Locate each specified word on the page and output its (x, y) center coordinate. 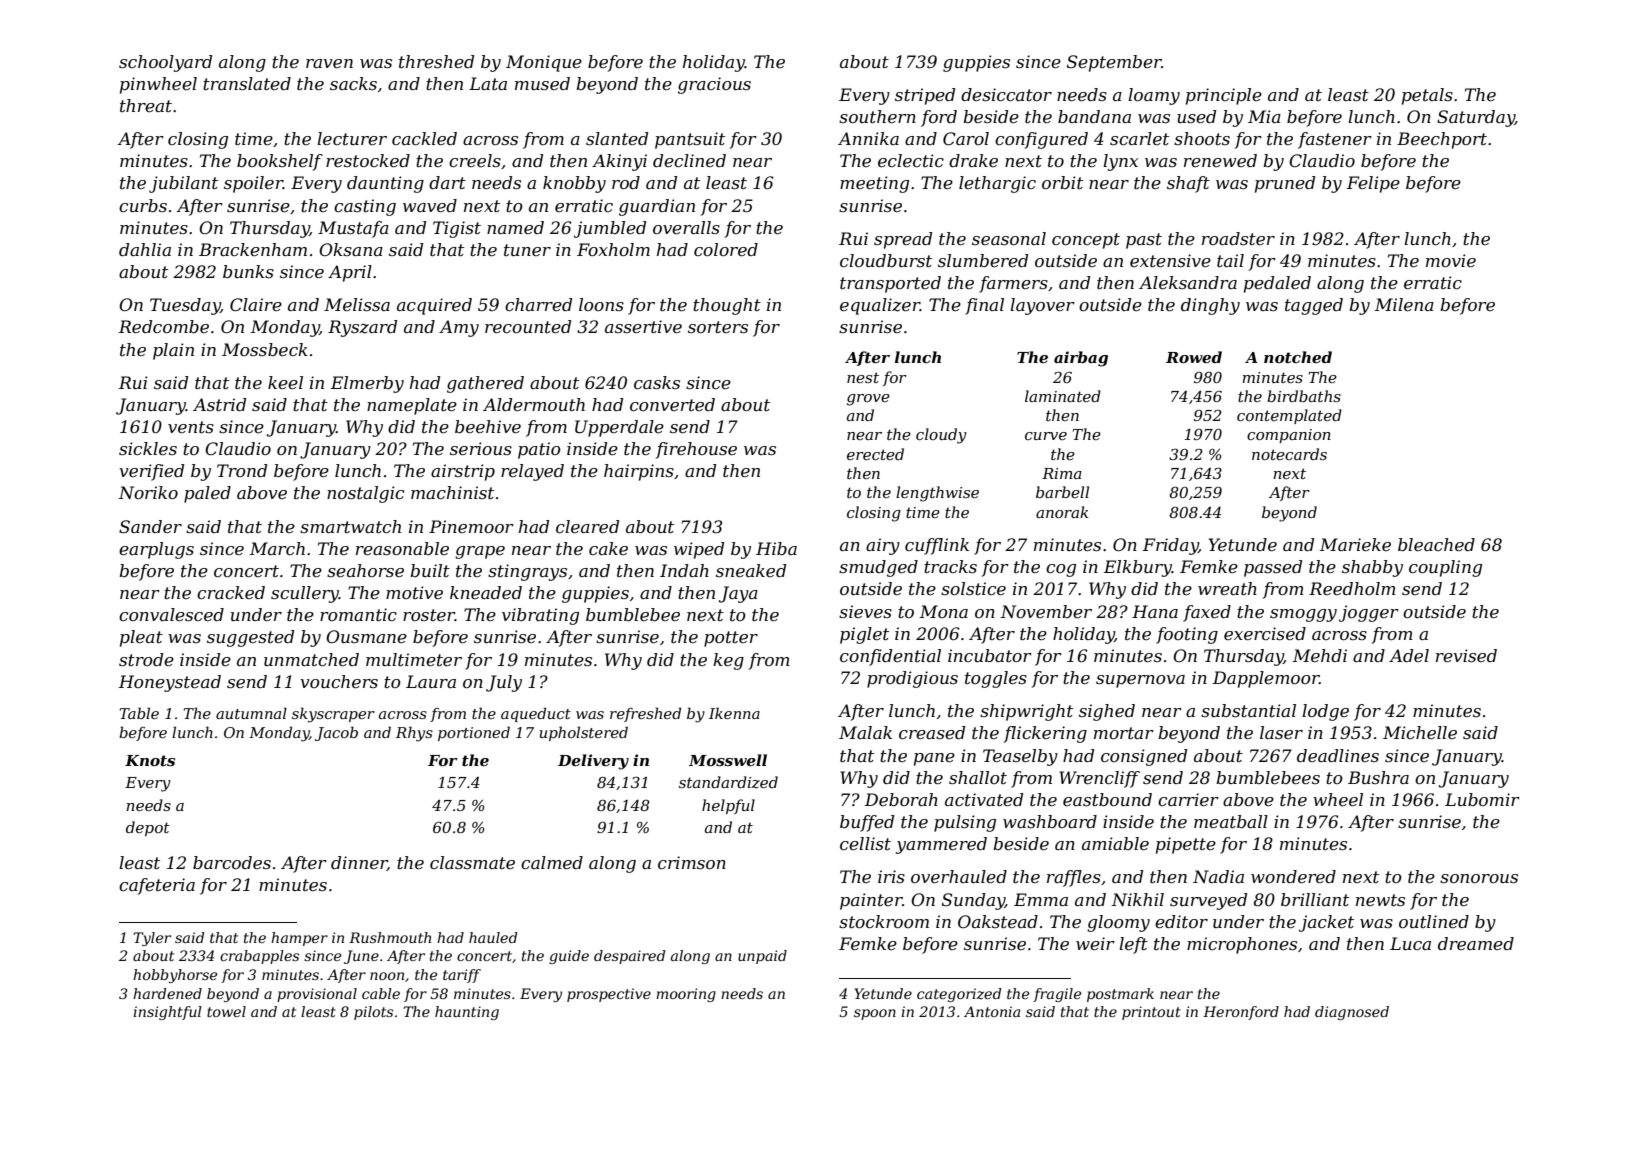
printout (1151, 1013)
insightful (167, 1013)
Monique (544, 63)
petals (1427, 96)
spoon (875, 1014)
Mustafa (353, 229)
